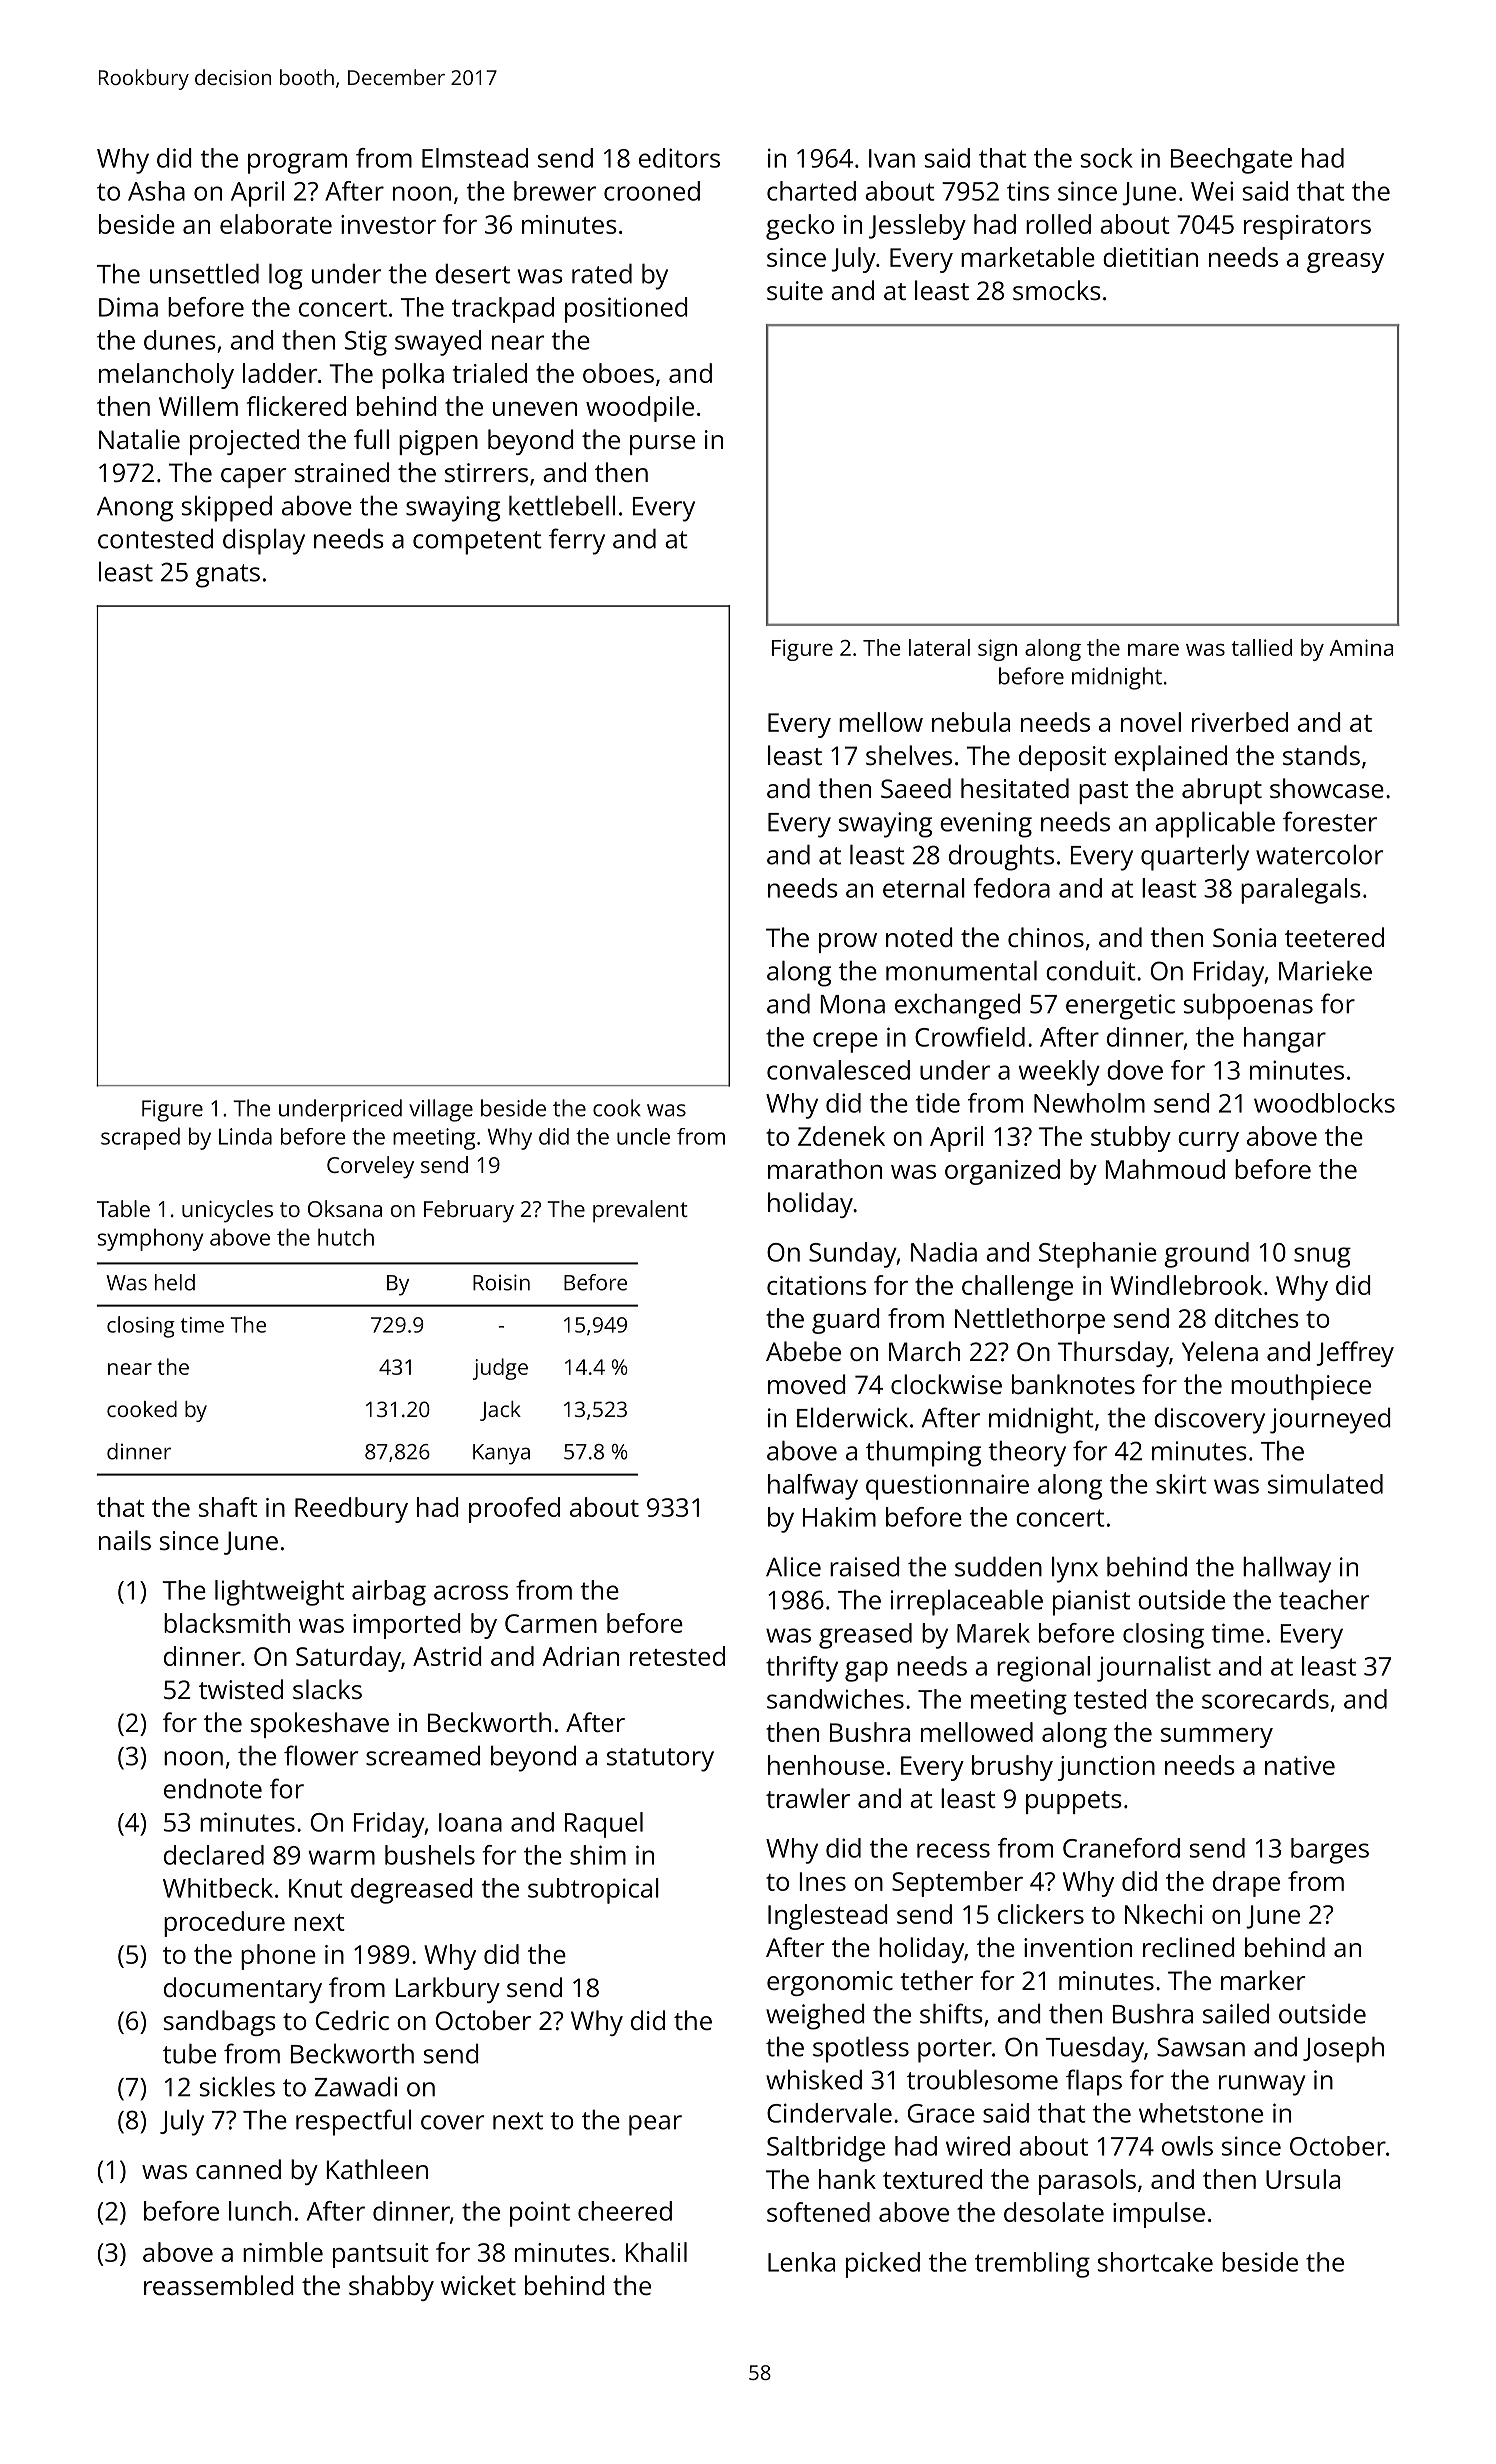 This screenshot has width=1496, height=2464. I want to click on softened, so click(818, 2212).
